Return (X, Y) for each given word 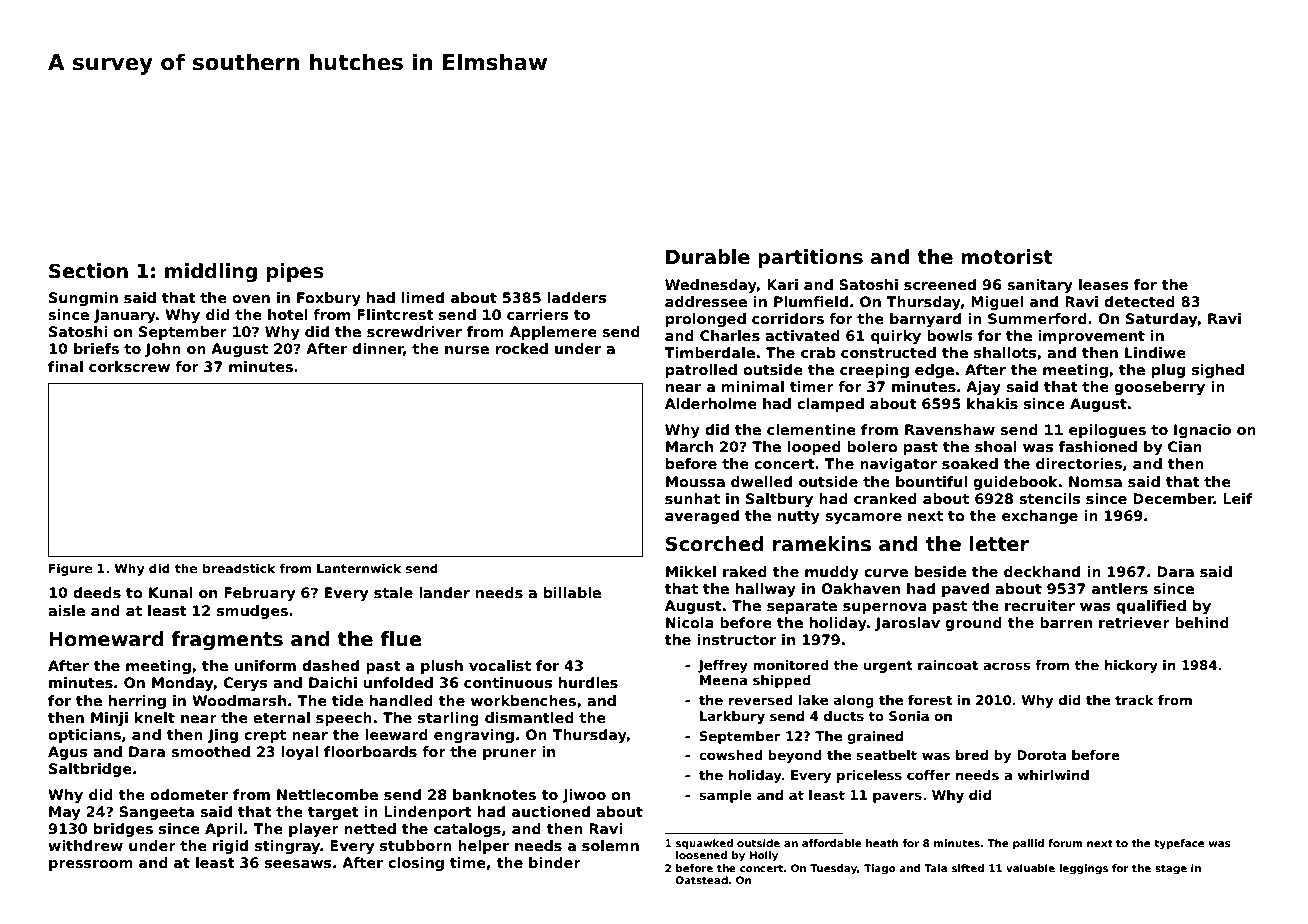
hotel (288, 314)
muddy (832, 573)
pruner (510, 754)
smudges (252, 612)
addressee (706, 301)
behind (1202, 622)
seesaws (298, 864)
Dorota (1041, 755)
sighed (1218, 371)
